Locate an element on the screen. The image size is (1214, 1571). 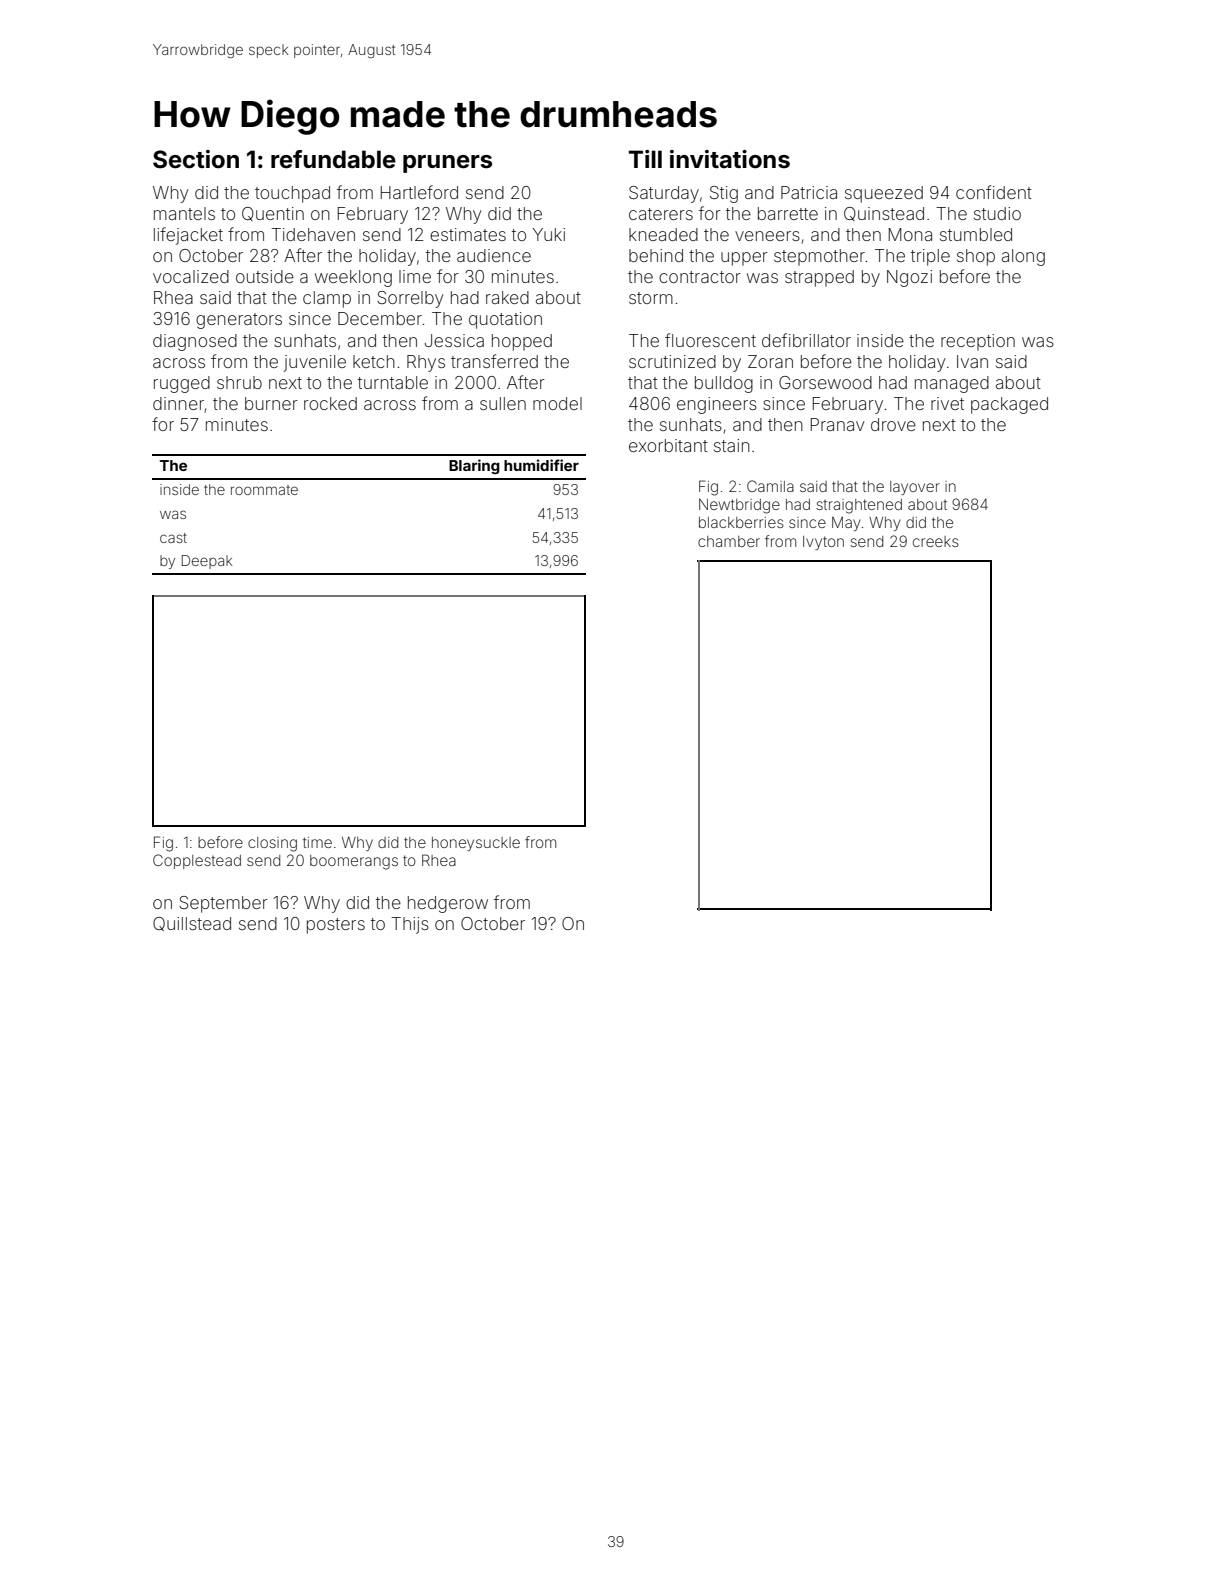
December is located at coordinates (380, 318).
